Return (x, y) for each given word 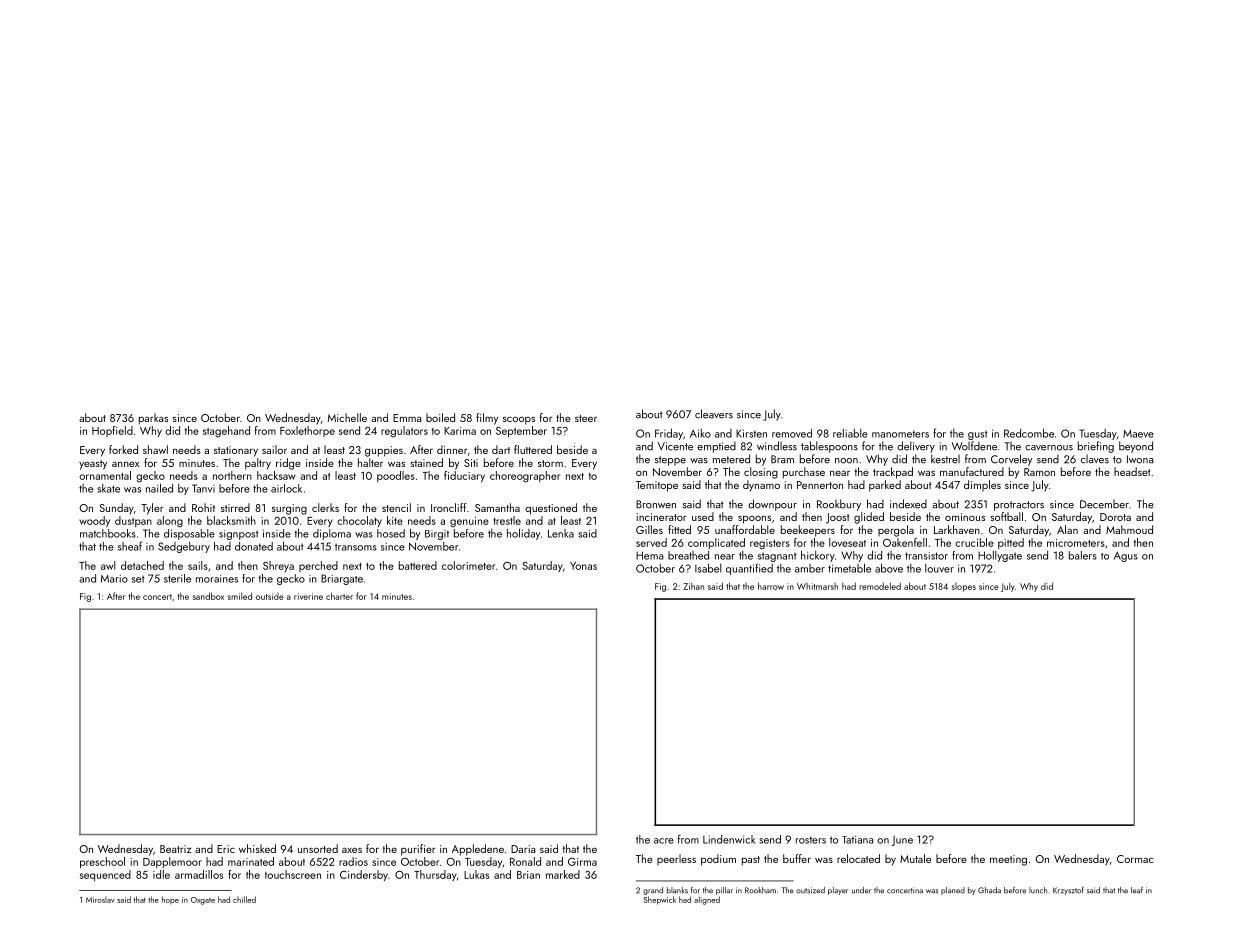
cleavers (714, 414)
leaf (1137, 890)
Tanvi (203, 488)
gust (978, 435)
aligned (707, 900)
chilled (244, 899)
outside (270, 596)
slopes (964, 587)
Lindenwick (729, 839)
